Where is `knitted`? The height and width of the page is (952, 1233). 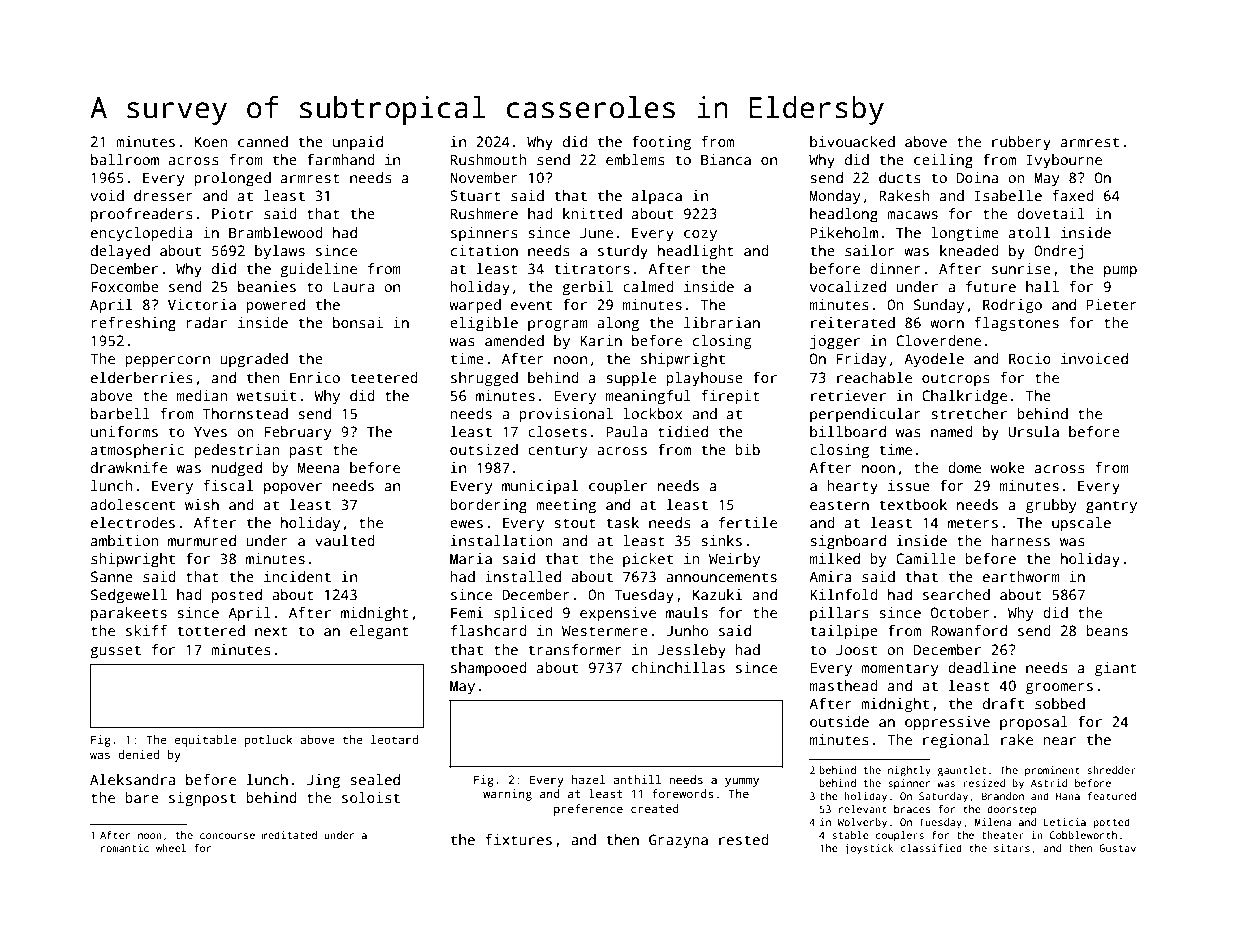 knitted is located at coordinates (592, 213).
